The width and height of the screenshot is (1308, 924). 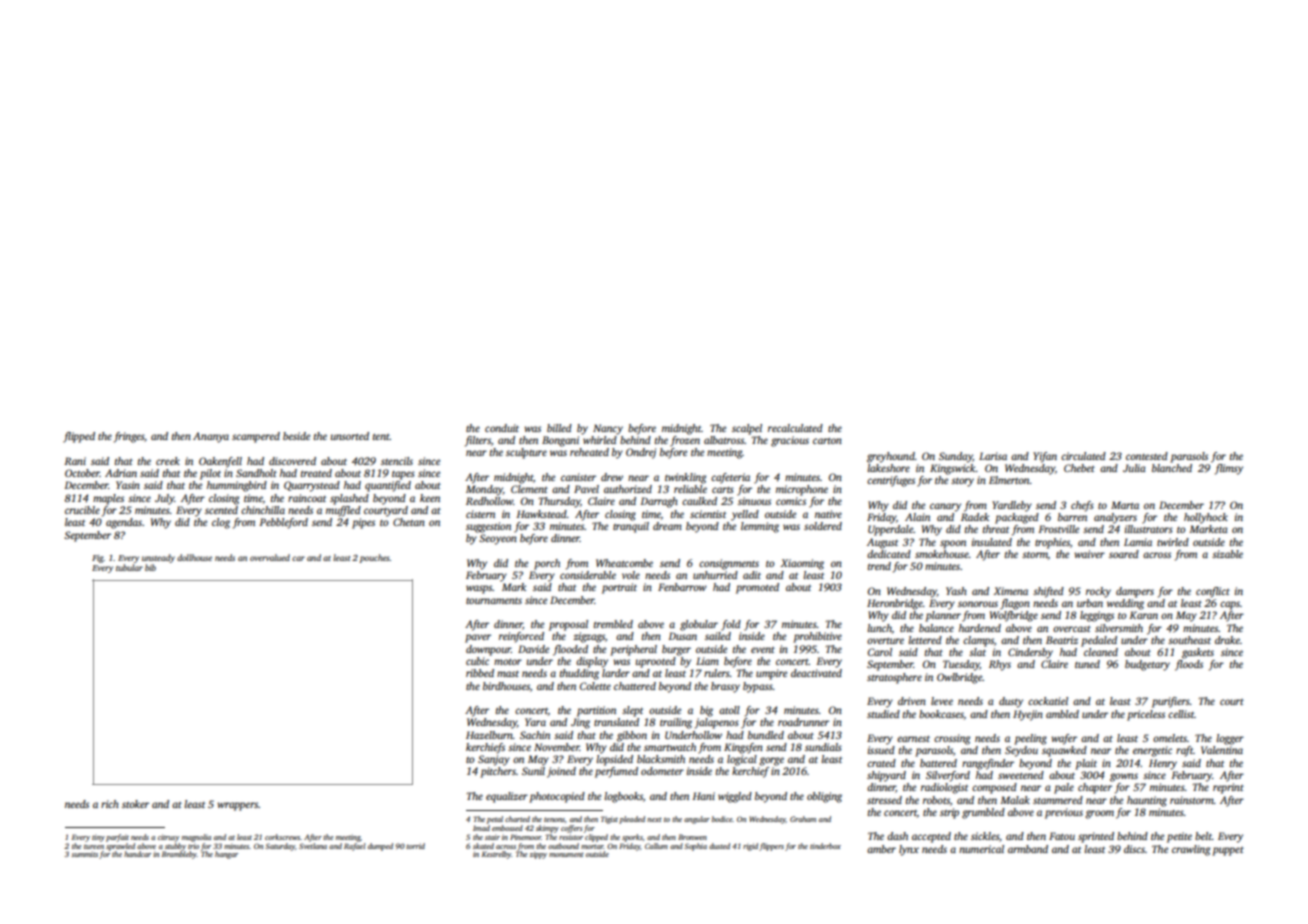 What do you see at coordinates (1098, 592) in the screenshot?
I see `rocky` at bounding box center [1098, 592].
